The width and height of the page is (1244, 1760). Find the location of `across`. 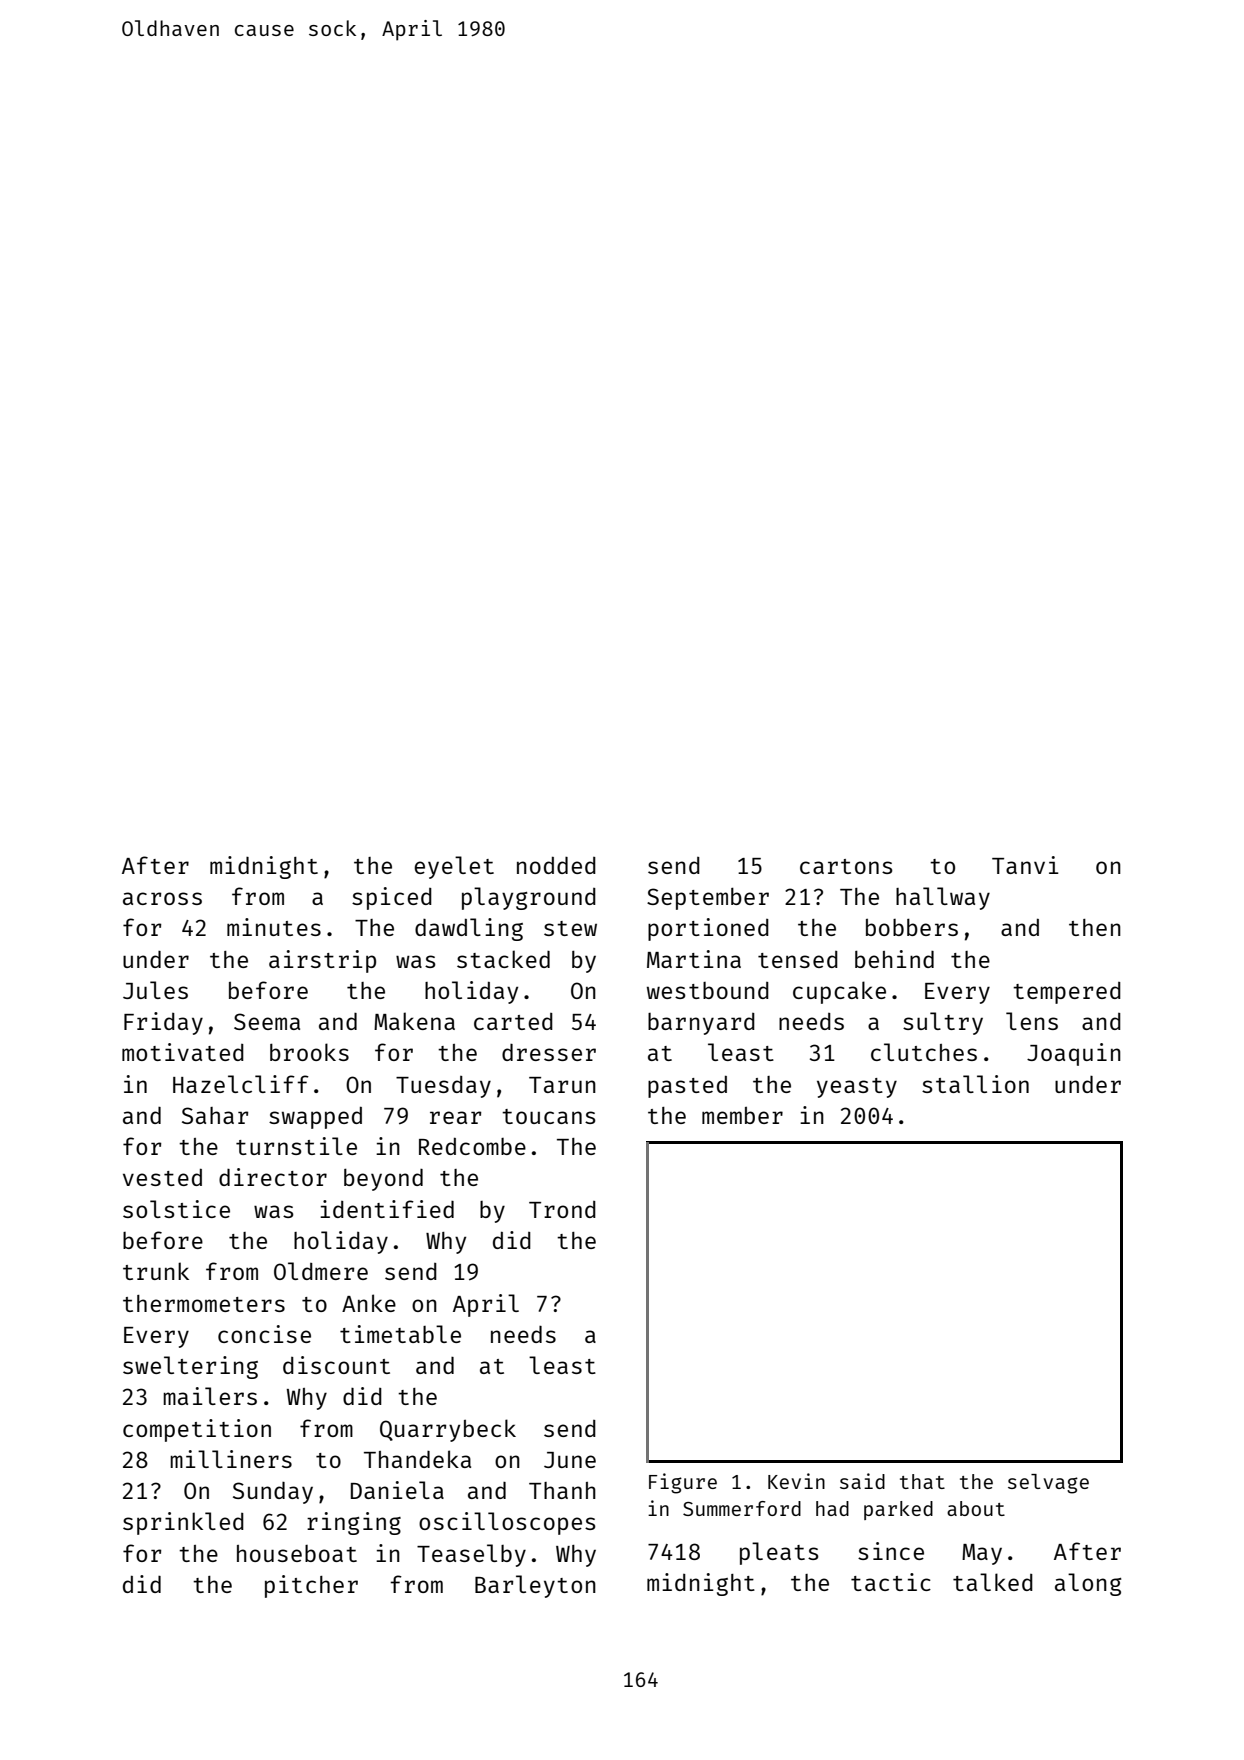

across is located at coordinates (162, 898).
